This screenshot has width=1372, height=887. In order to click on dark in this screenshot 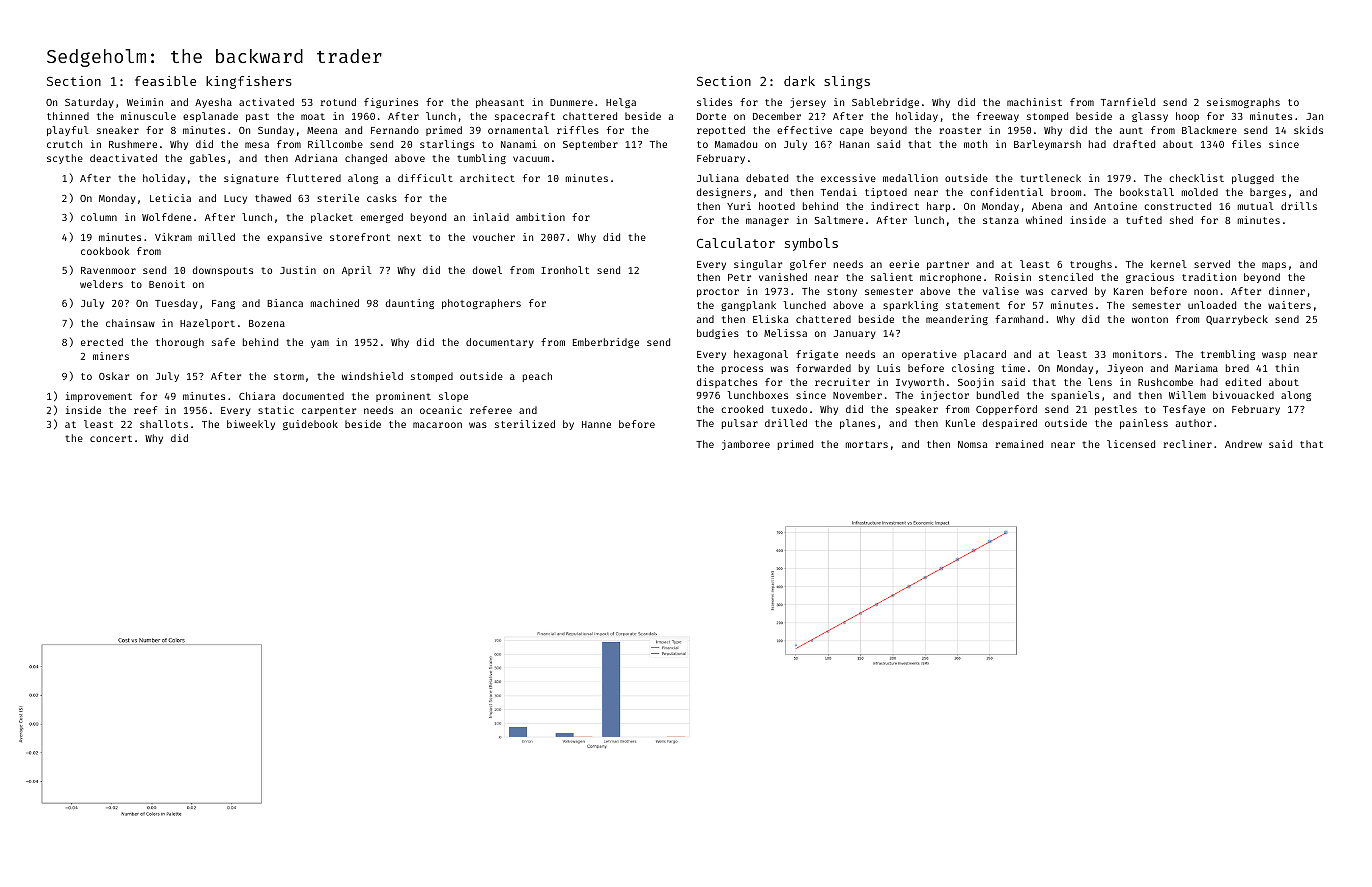, I will do `click(799, 81)`.
